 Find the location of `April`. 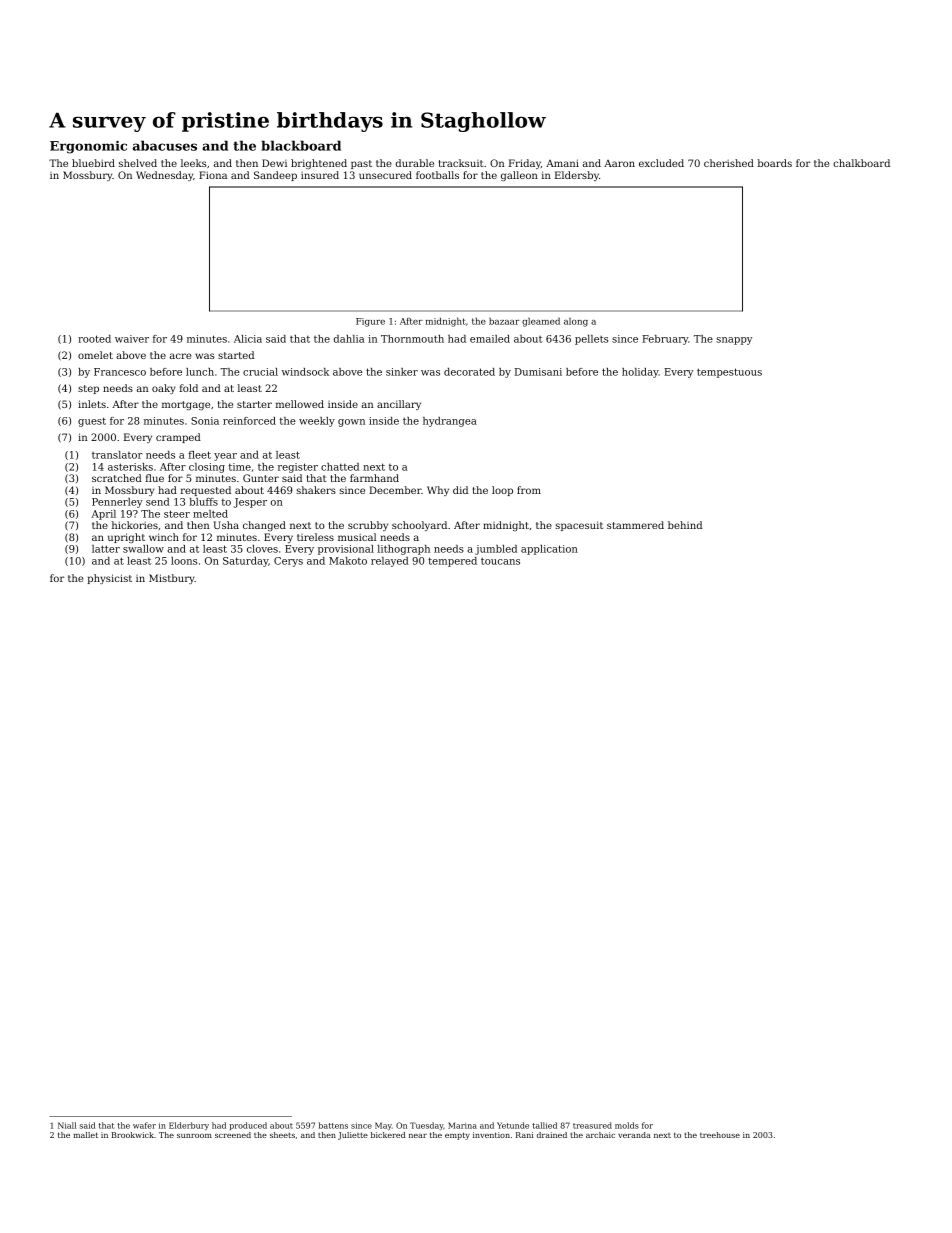

April is located at coordinates (103, 515).
